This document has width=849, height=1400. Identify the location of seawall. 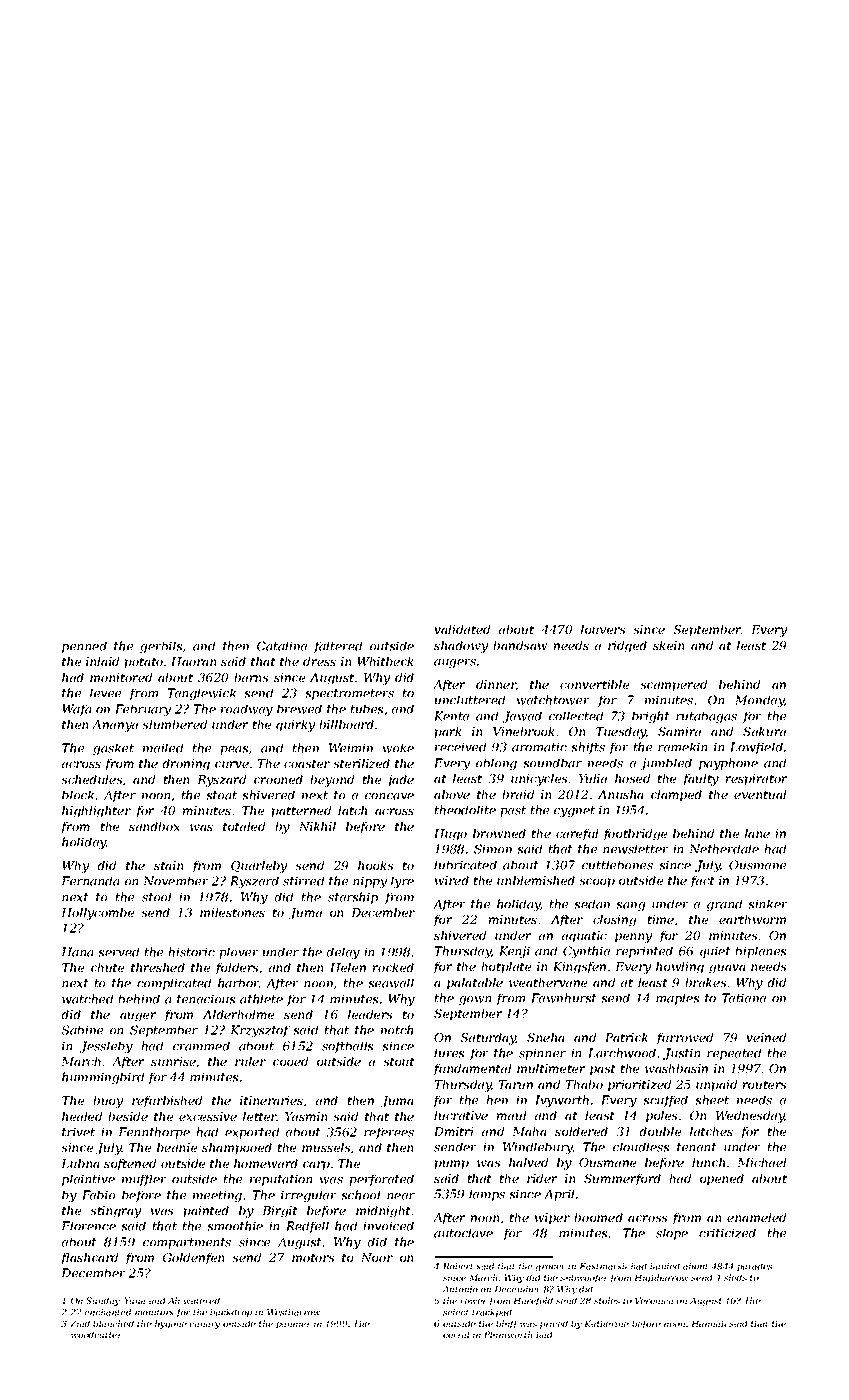
(391, 983).
